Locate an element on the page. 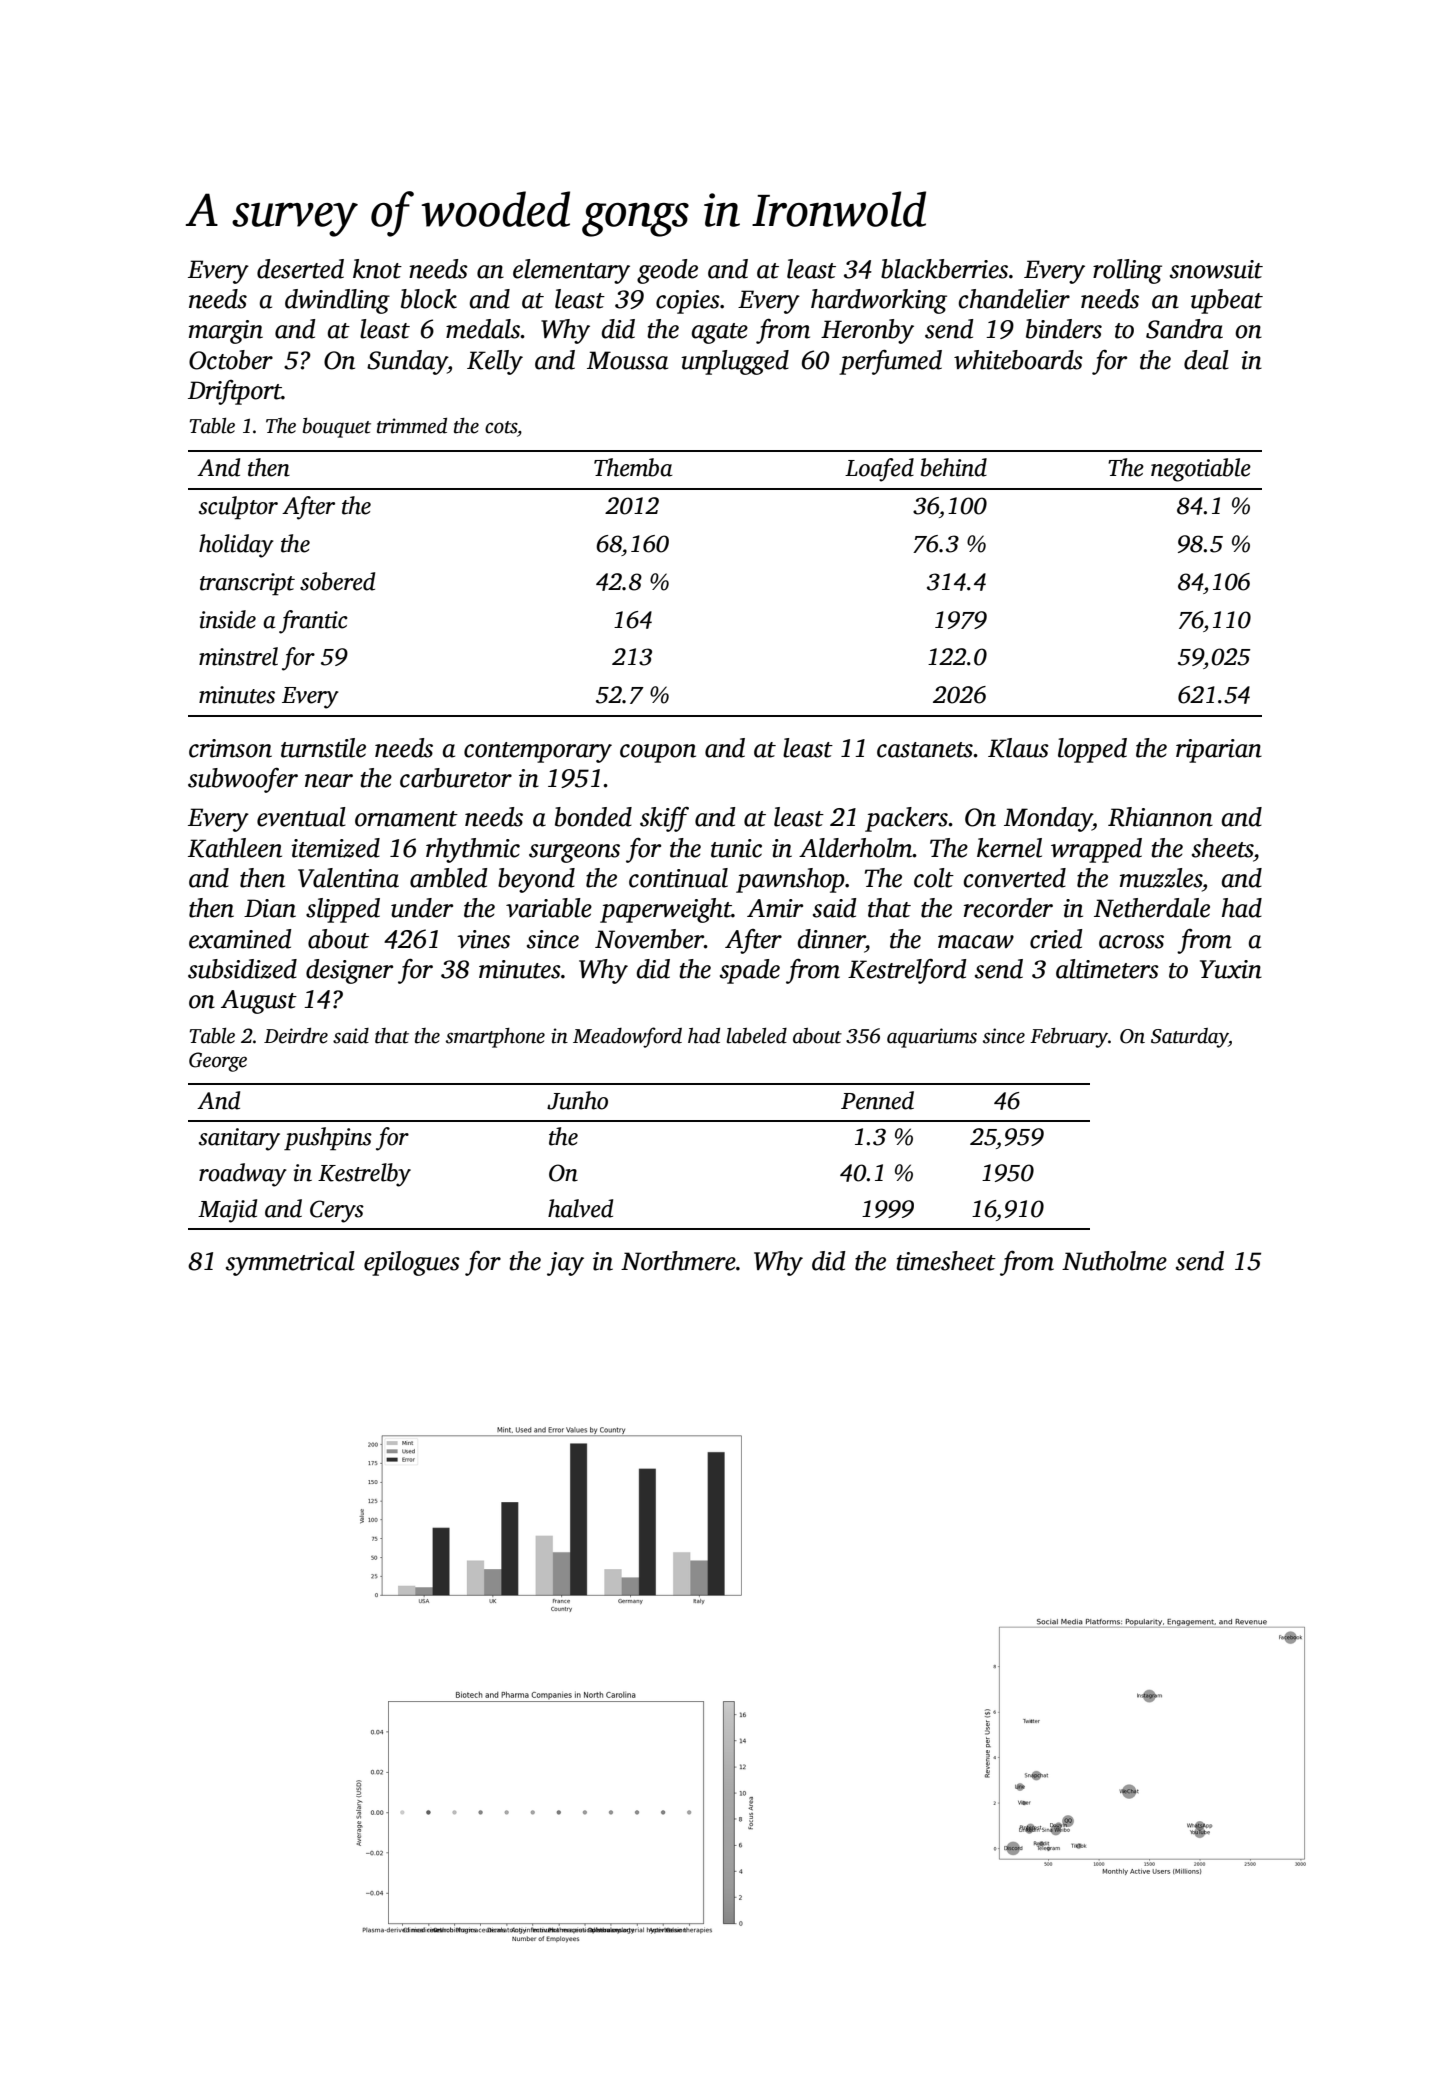  Driftport is located at coordinates (235, 392).
